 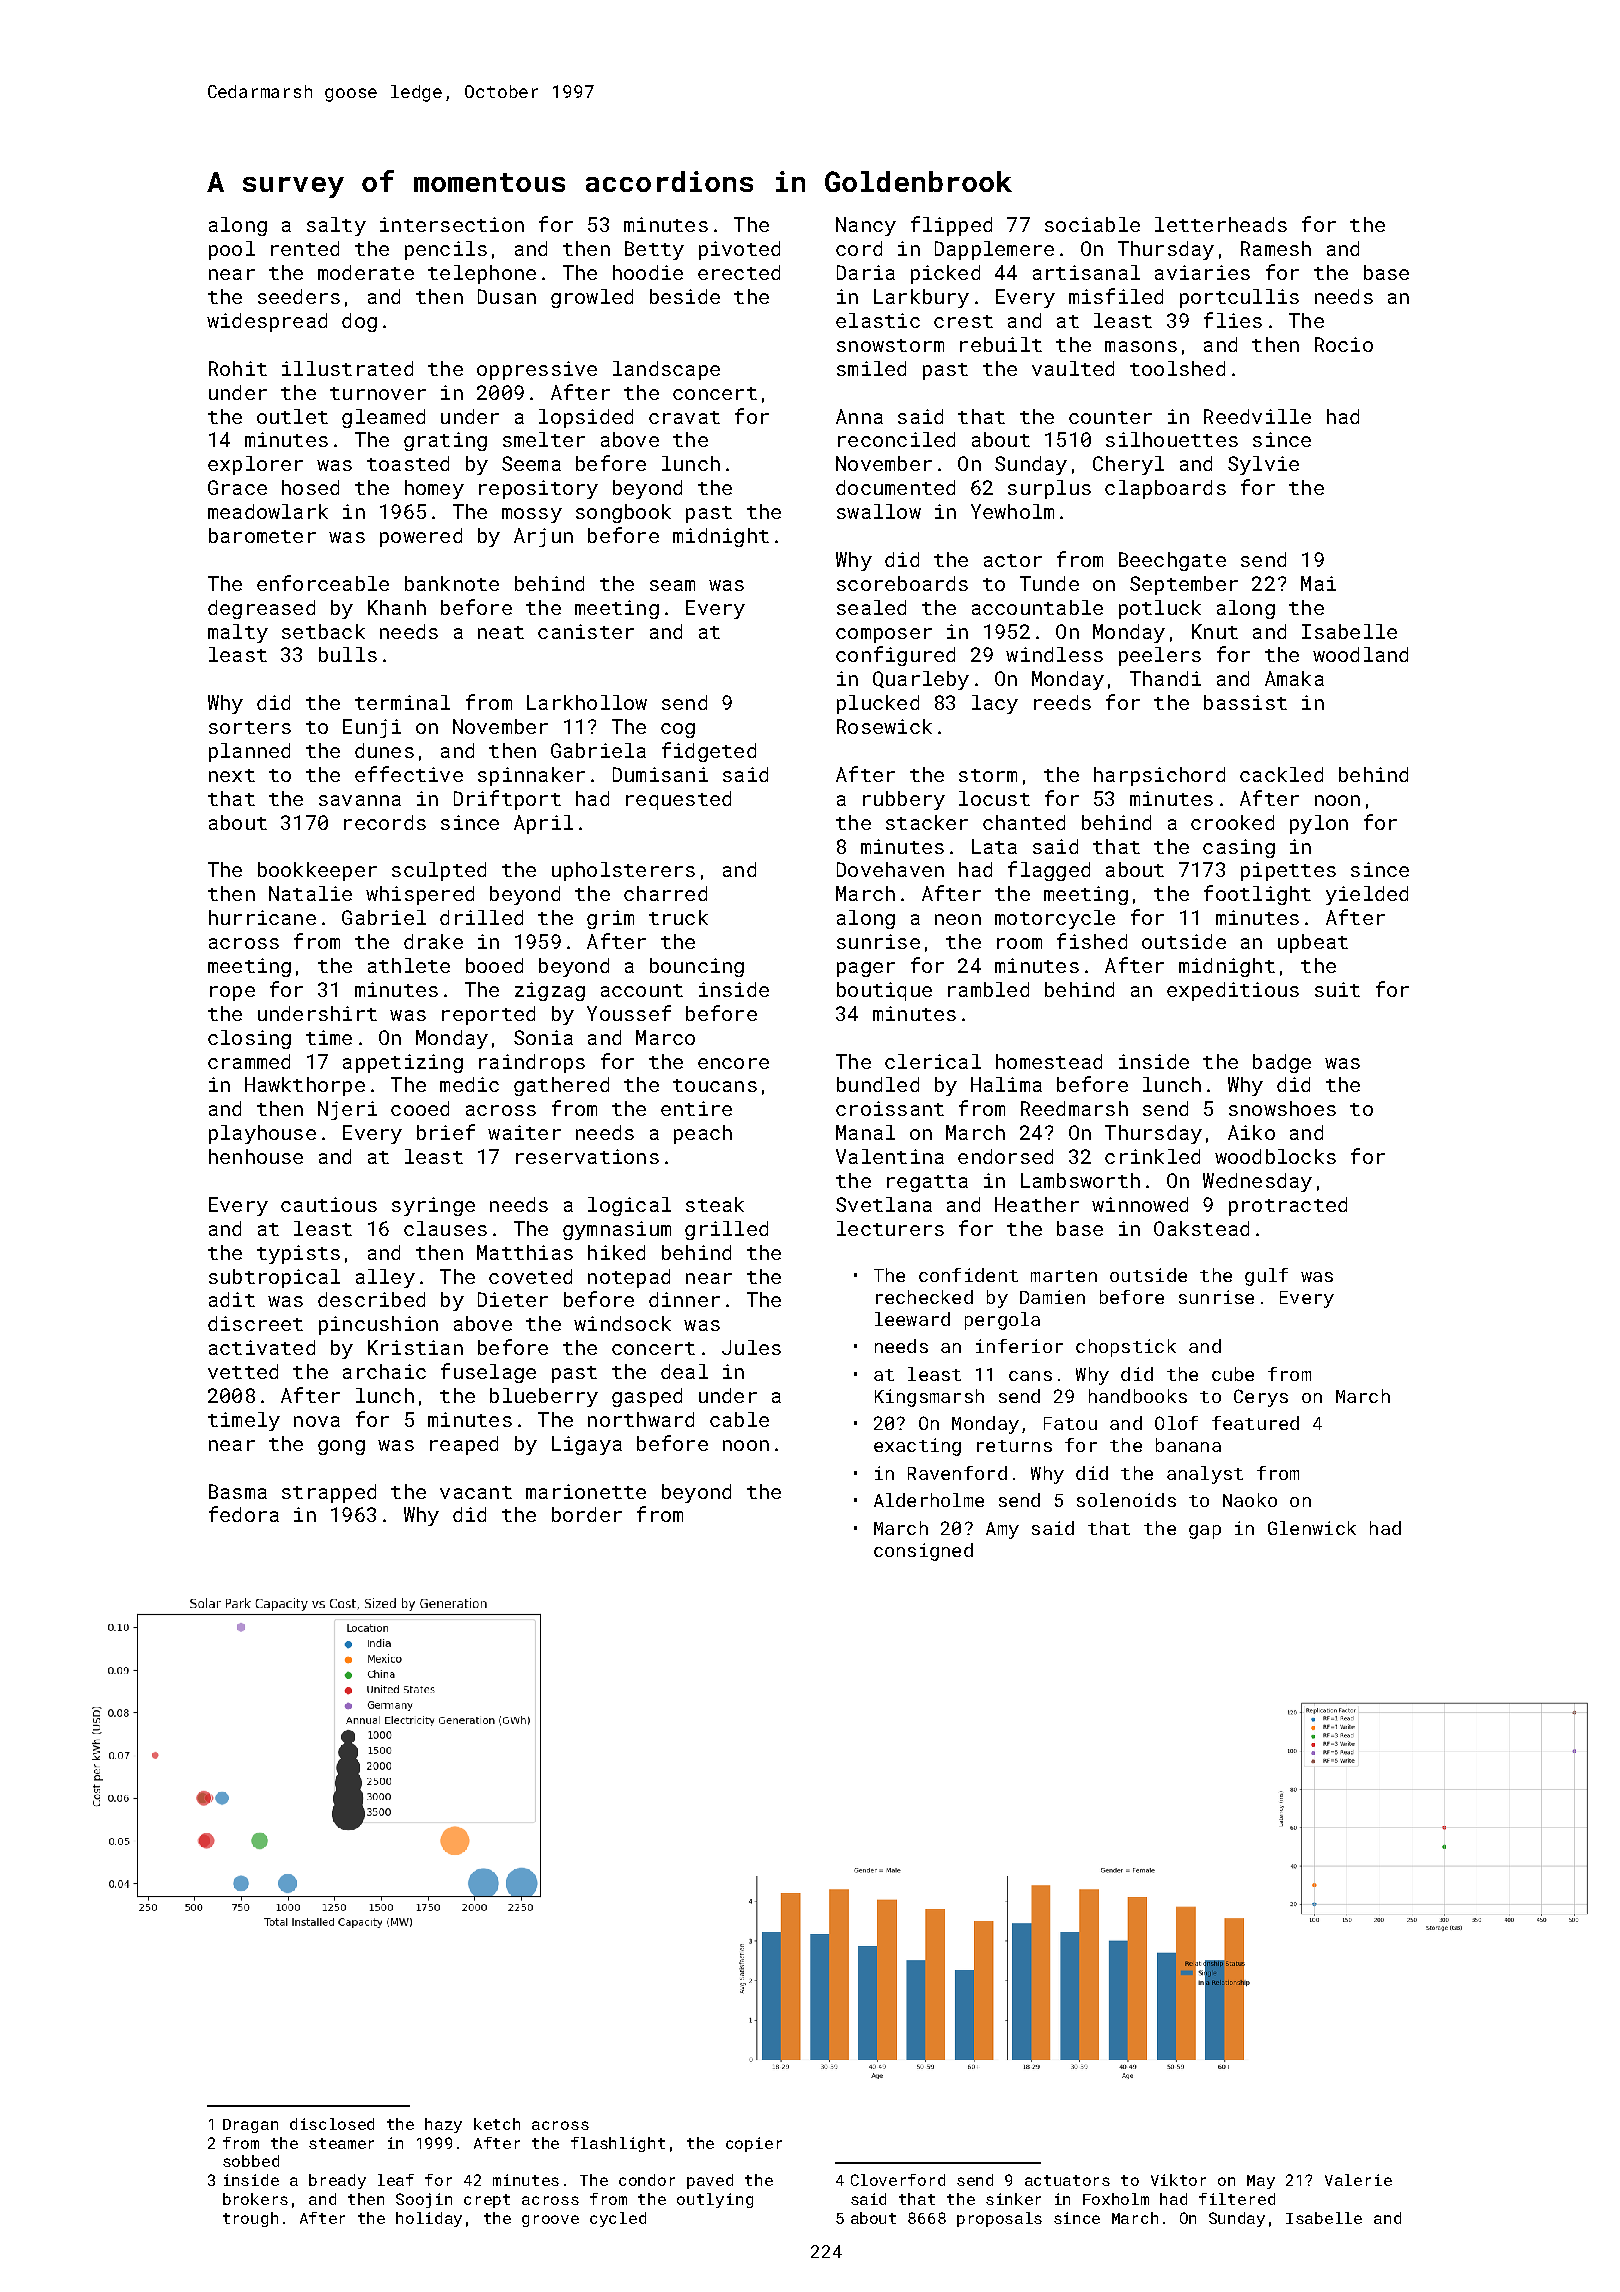 What do you see at coordinates (537, 370) in the image?
I see `oppressive` at bounding box center [537, 370].
